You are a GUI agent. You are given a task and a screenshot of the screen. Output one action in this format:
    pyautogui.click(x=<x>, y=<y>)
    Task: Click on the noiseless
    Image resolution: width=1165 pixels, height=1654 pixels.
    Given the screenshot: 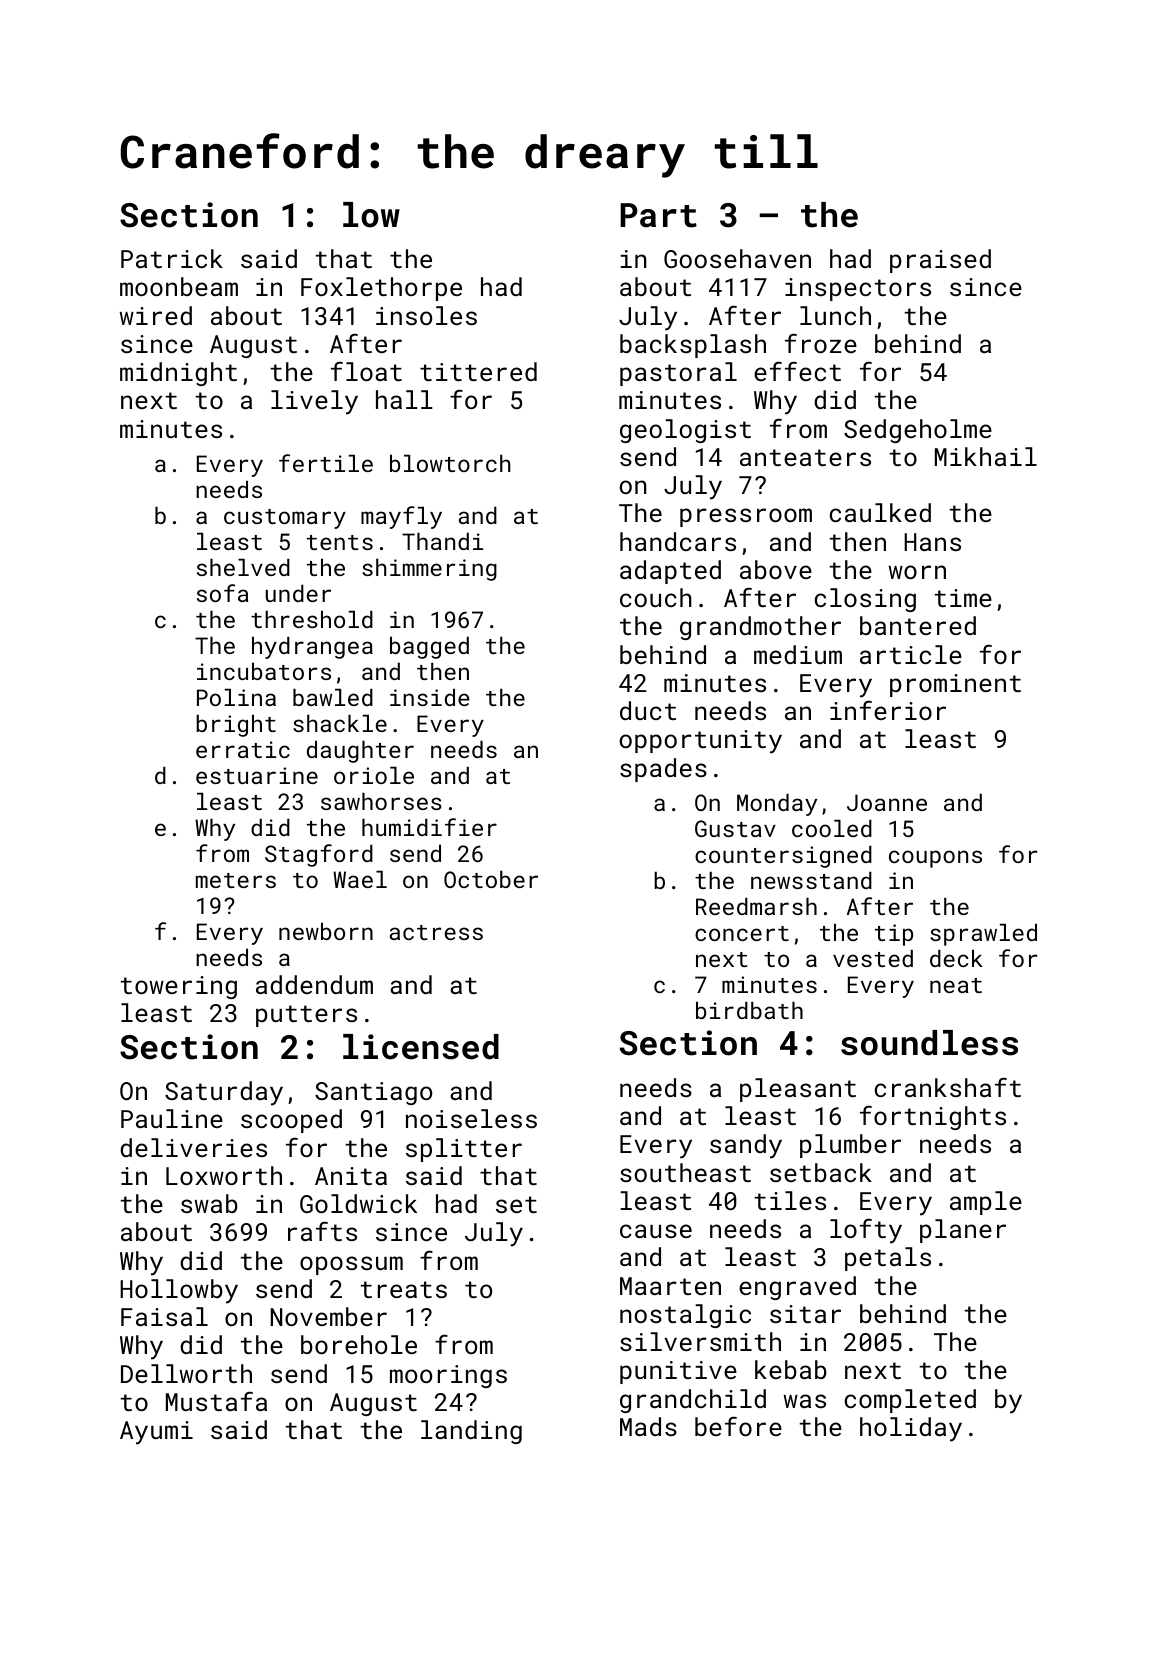 What is the action you would take?
    pyautogui.click(x=471, y=1118)
